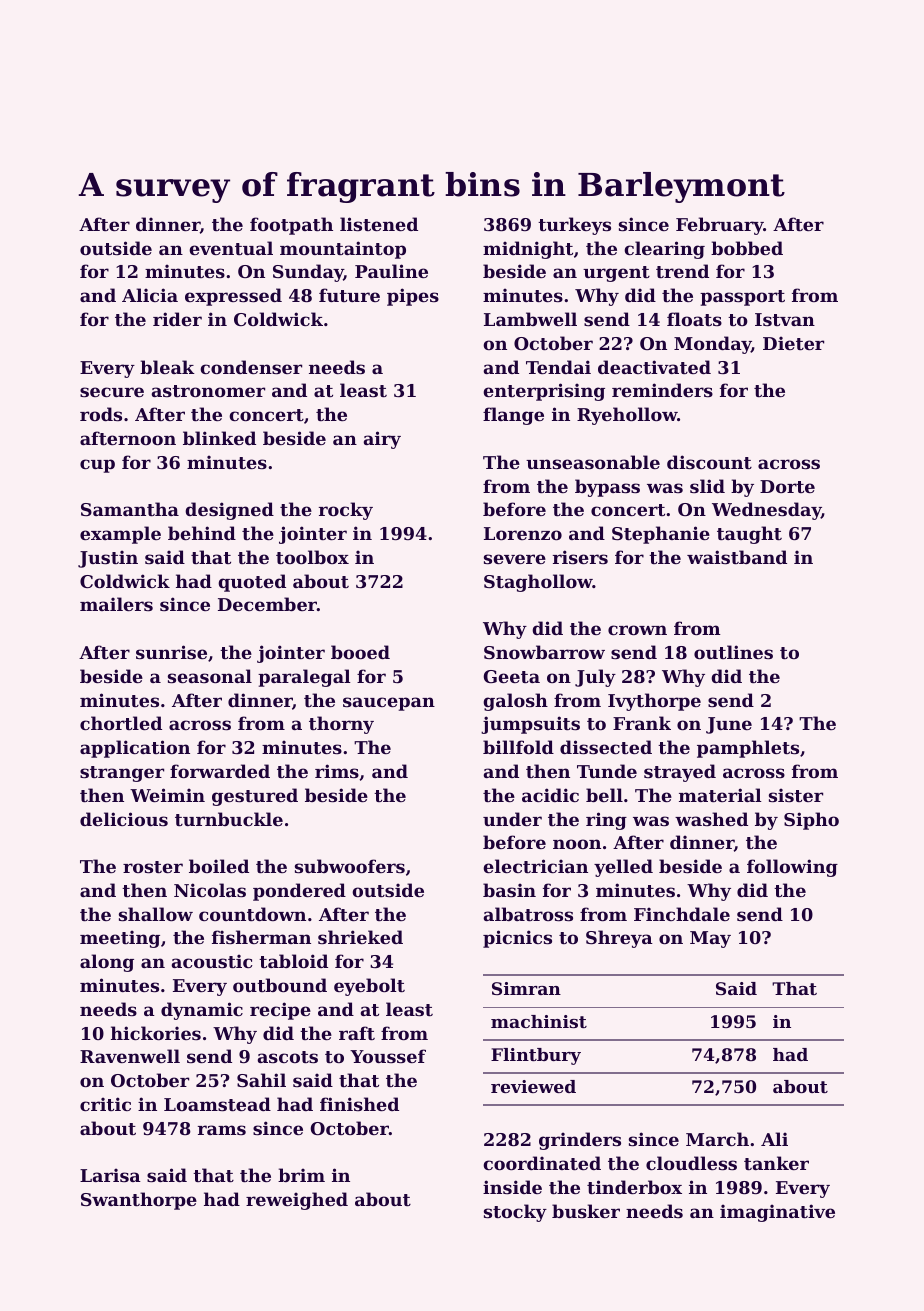  I want to click on Flintbury, so click(536, 1056).
